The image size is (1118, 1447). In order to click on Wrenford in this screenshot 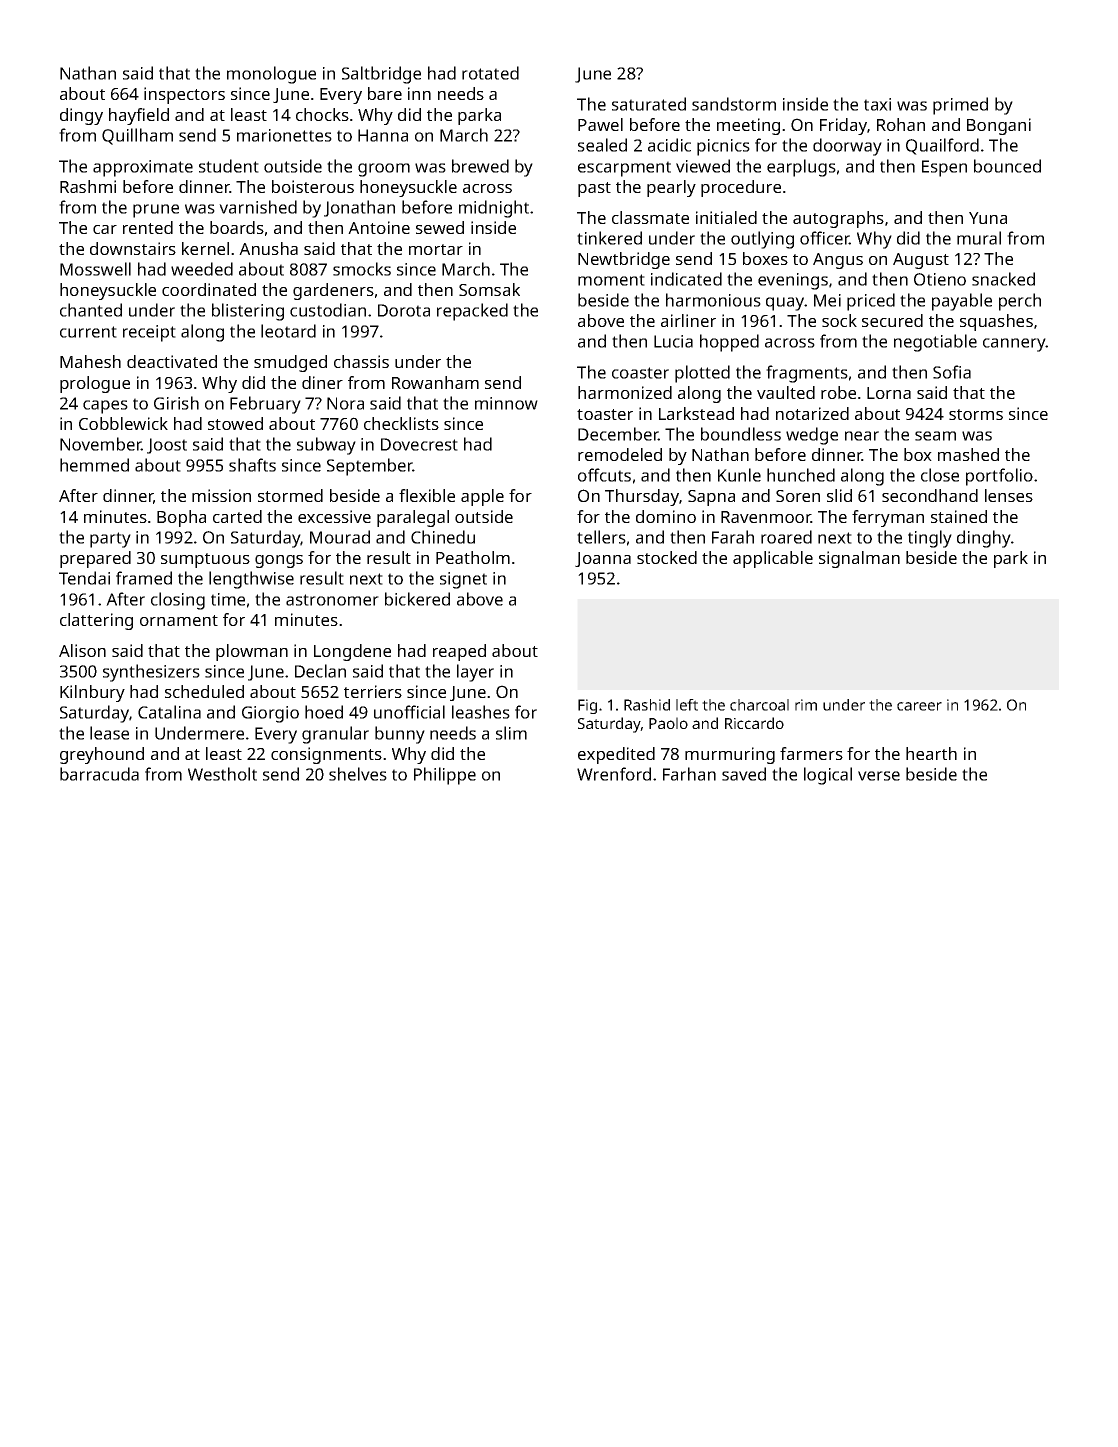, I will do `click(614, 774)`.
